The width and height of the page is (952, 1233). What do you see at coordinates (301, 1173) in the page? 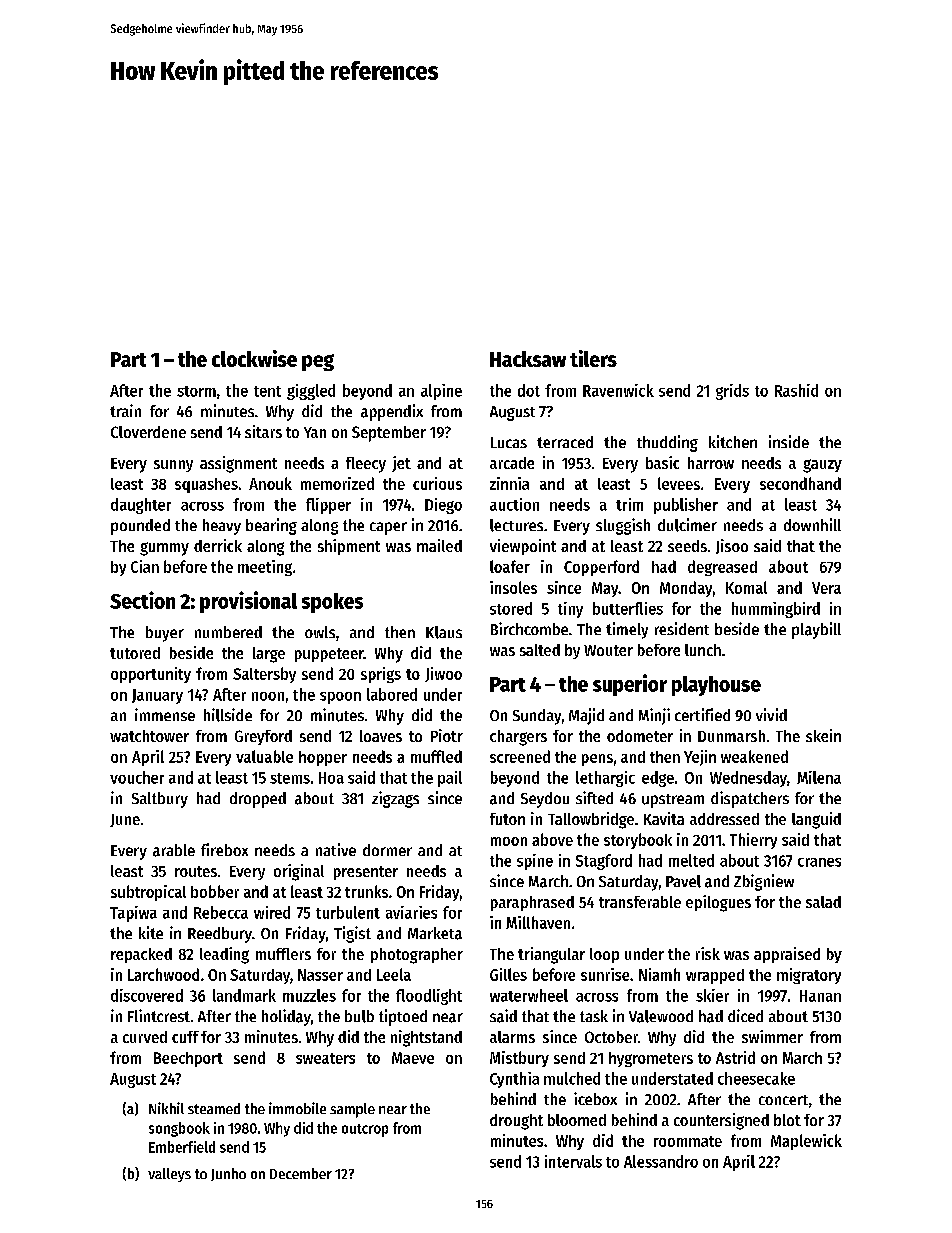
I see `December` at bounding box center [301, 1173].
